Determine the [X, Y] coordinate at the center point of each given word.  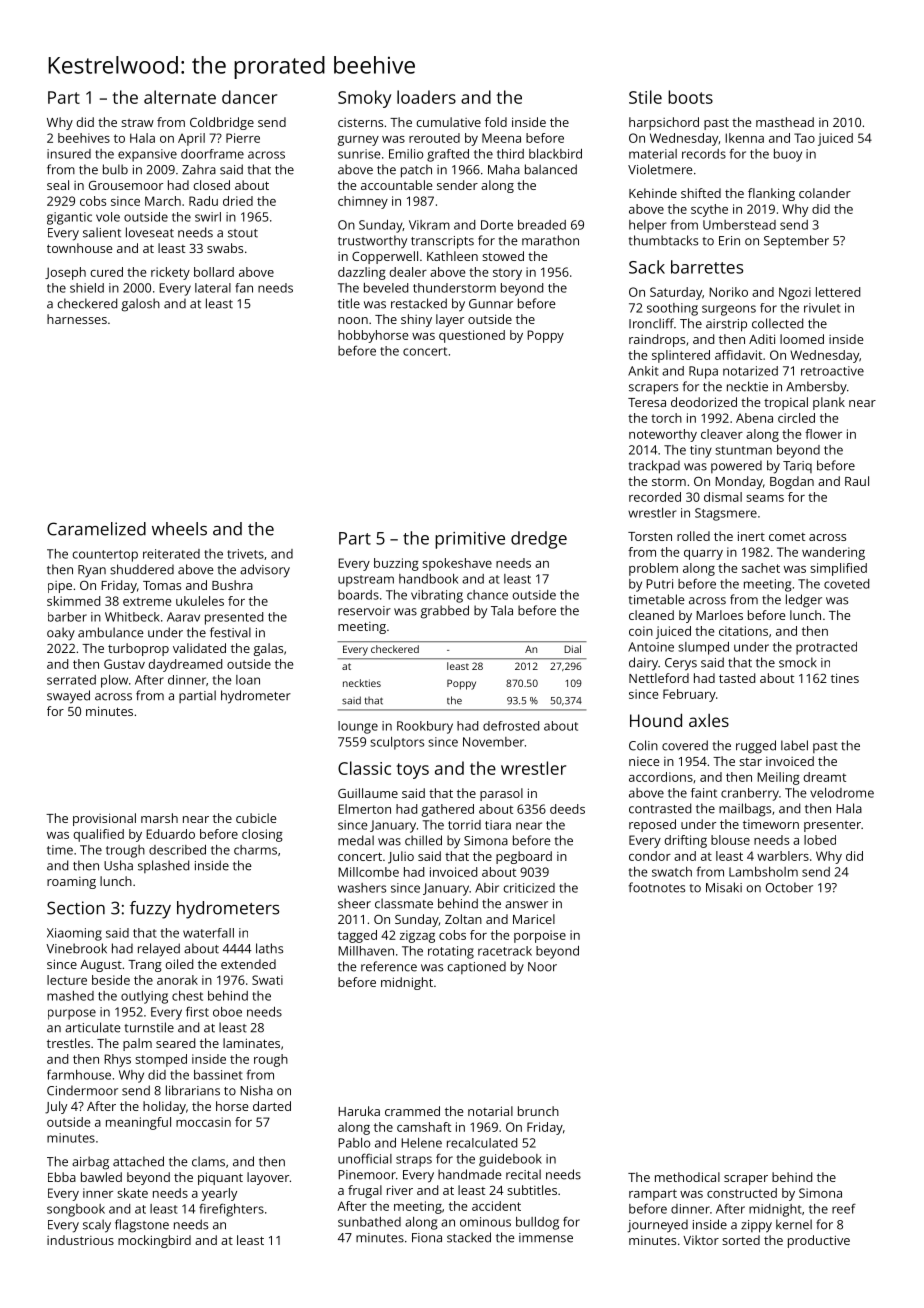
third [510, 154]
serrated [71, 680]
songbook [76, 1210]
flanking [771, 194]
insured [69, 154]
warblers [783, 856]
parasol [501, 794]
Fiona [427, 1238]
